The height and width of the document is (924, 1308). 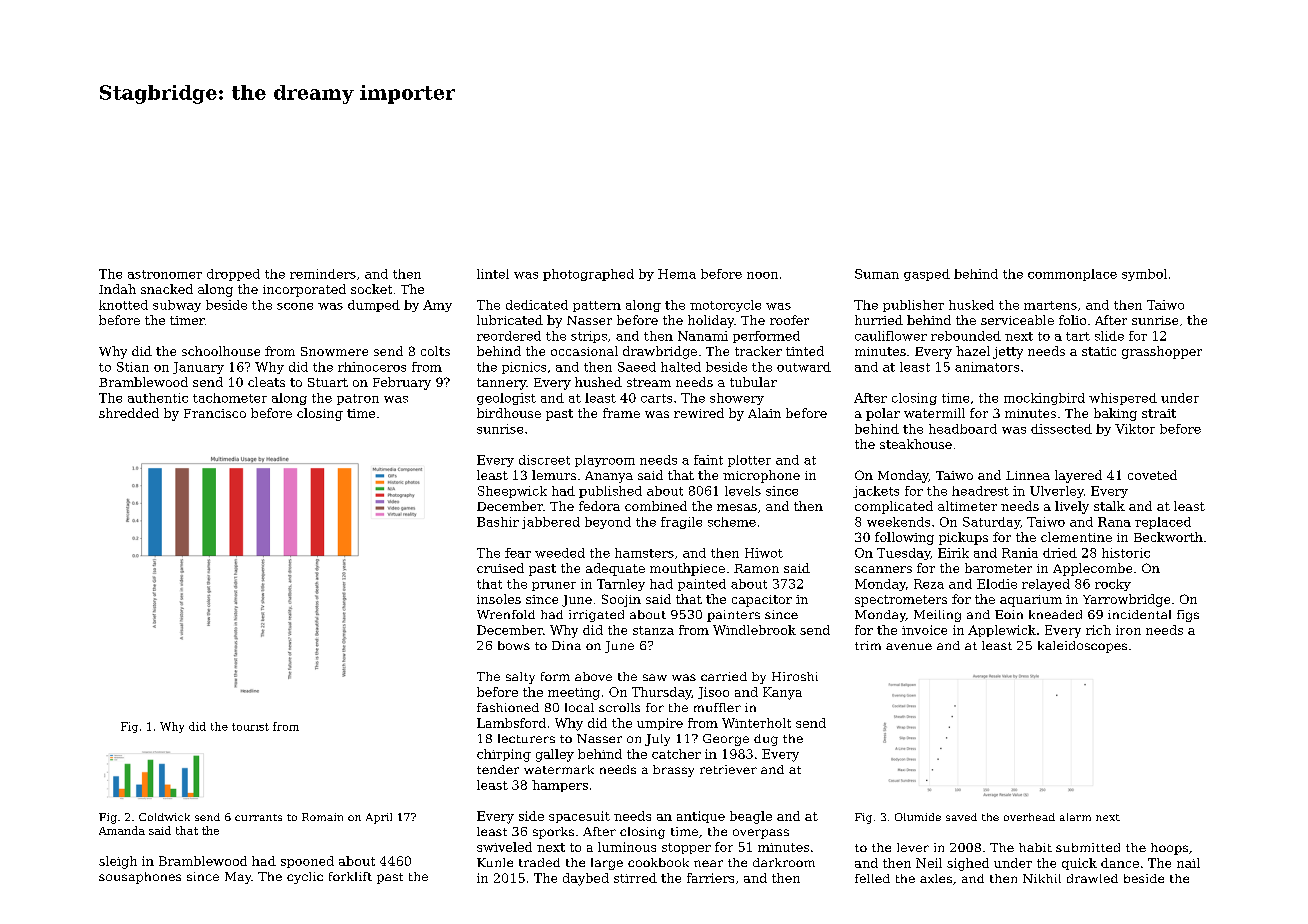 What do you see at coordinates (504, 847) in the document?
I see `swiveled` at bounding box center [504, 847].
